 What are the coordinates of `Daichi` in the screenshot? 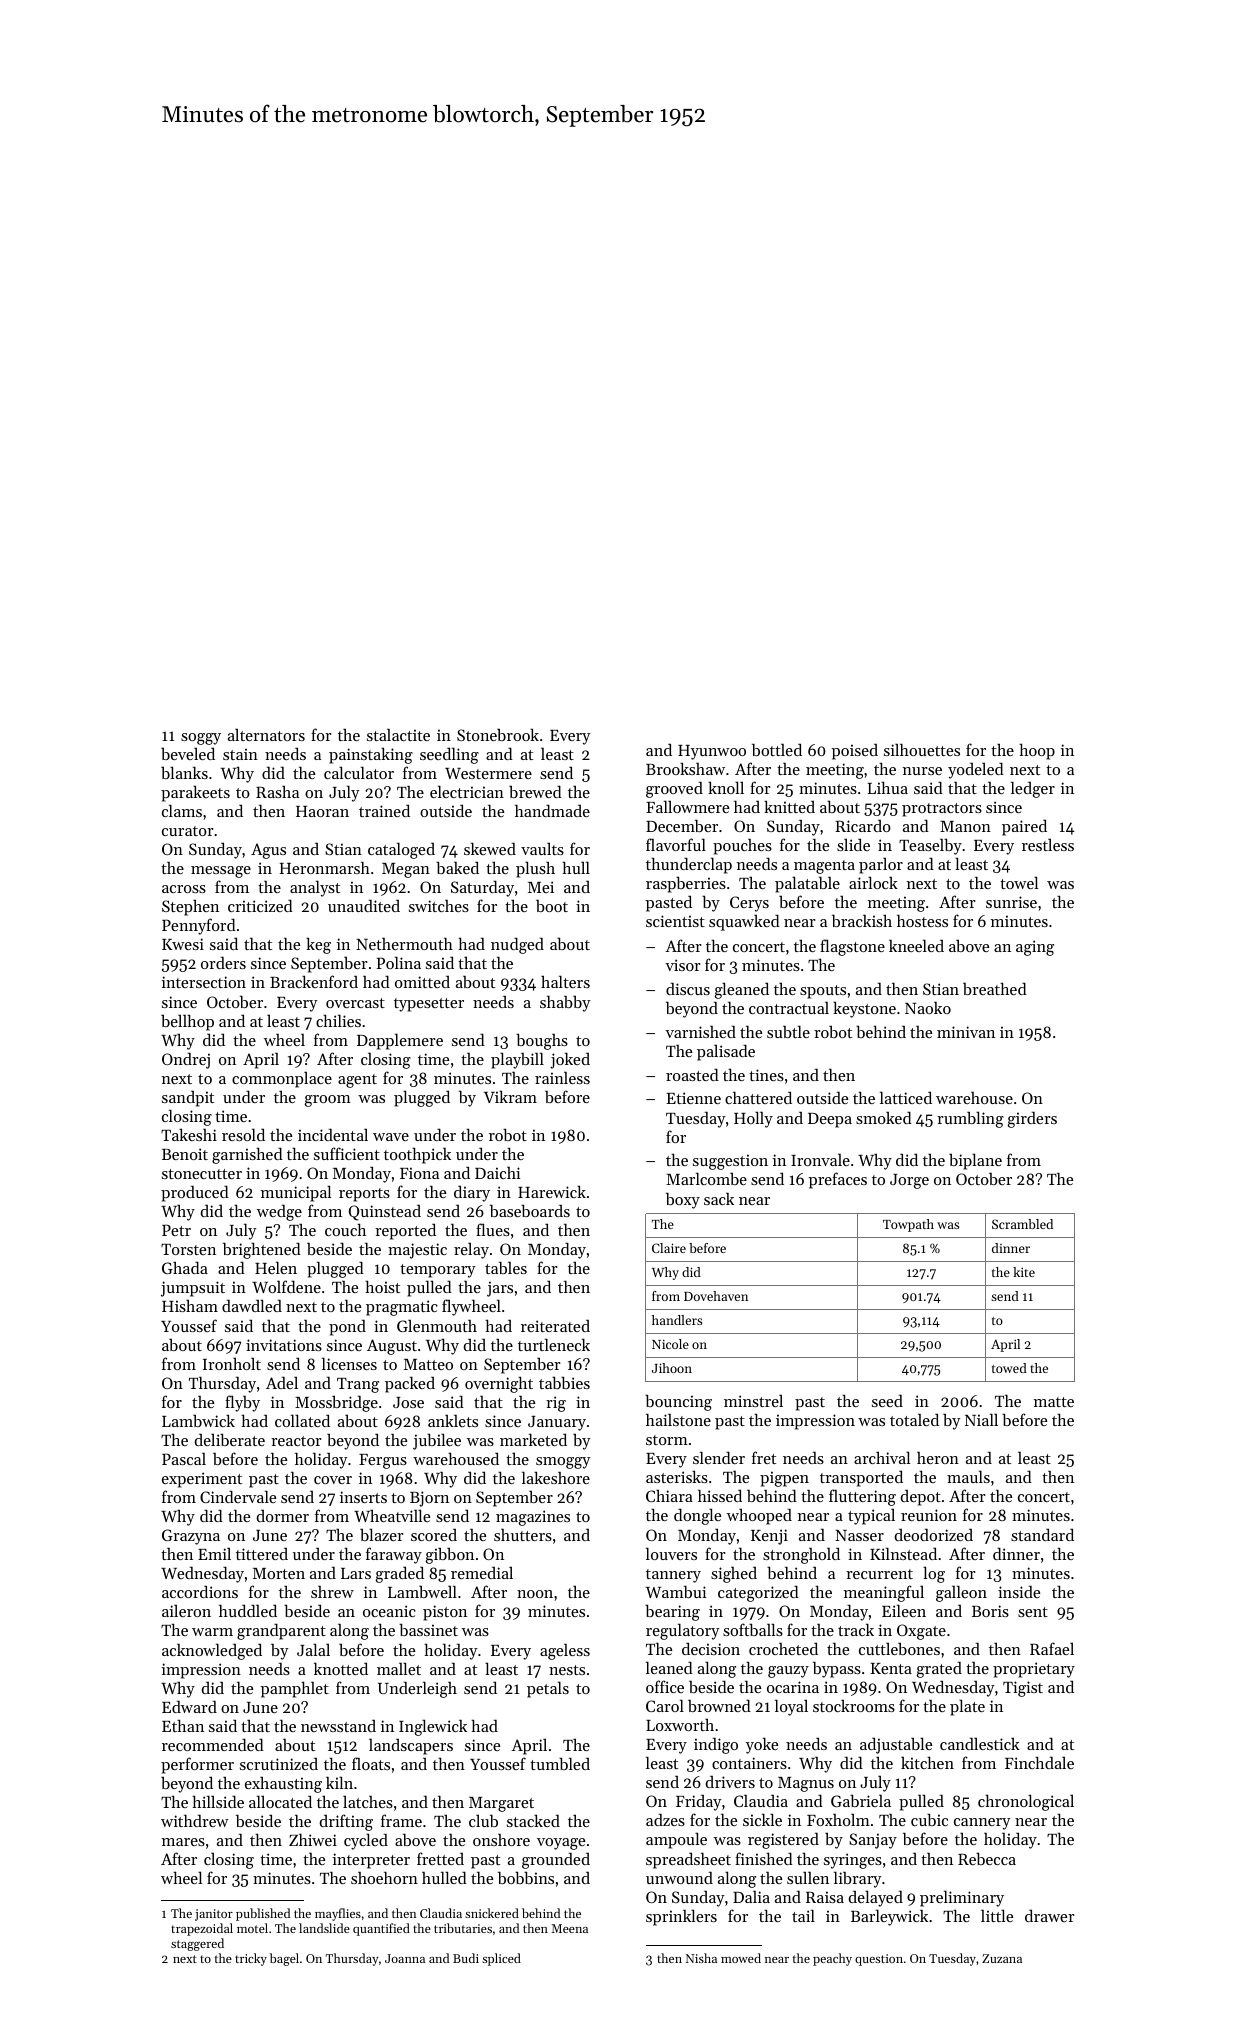 It's located at (497, 1173).
